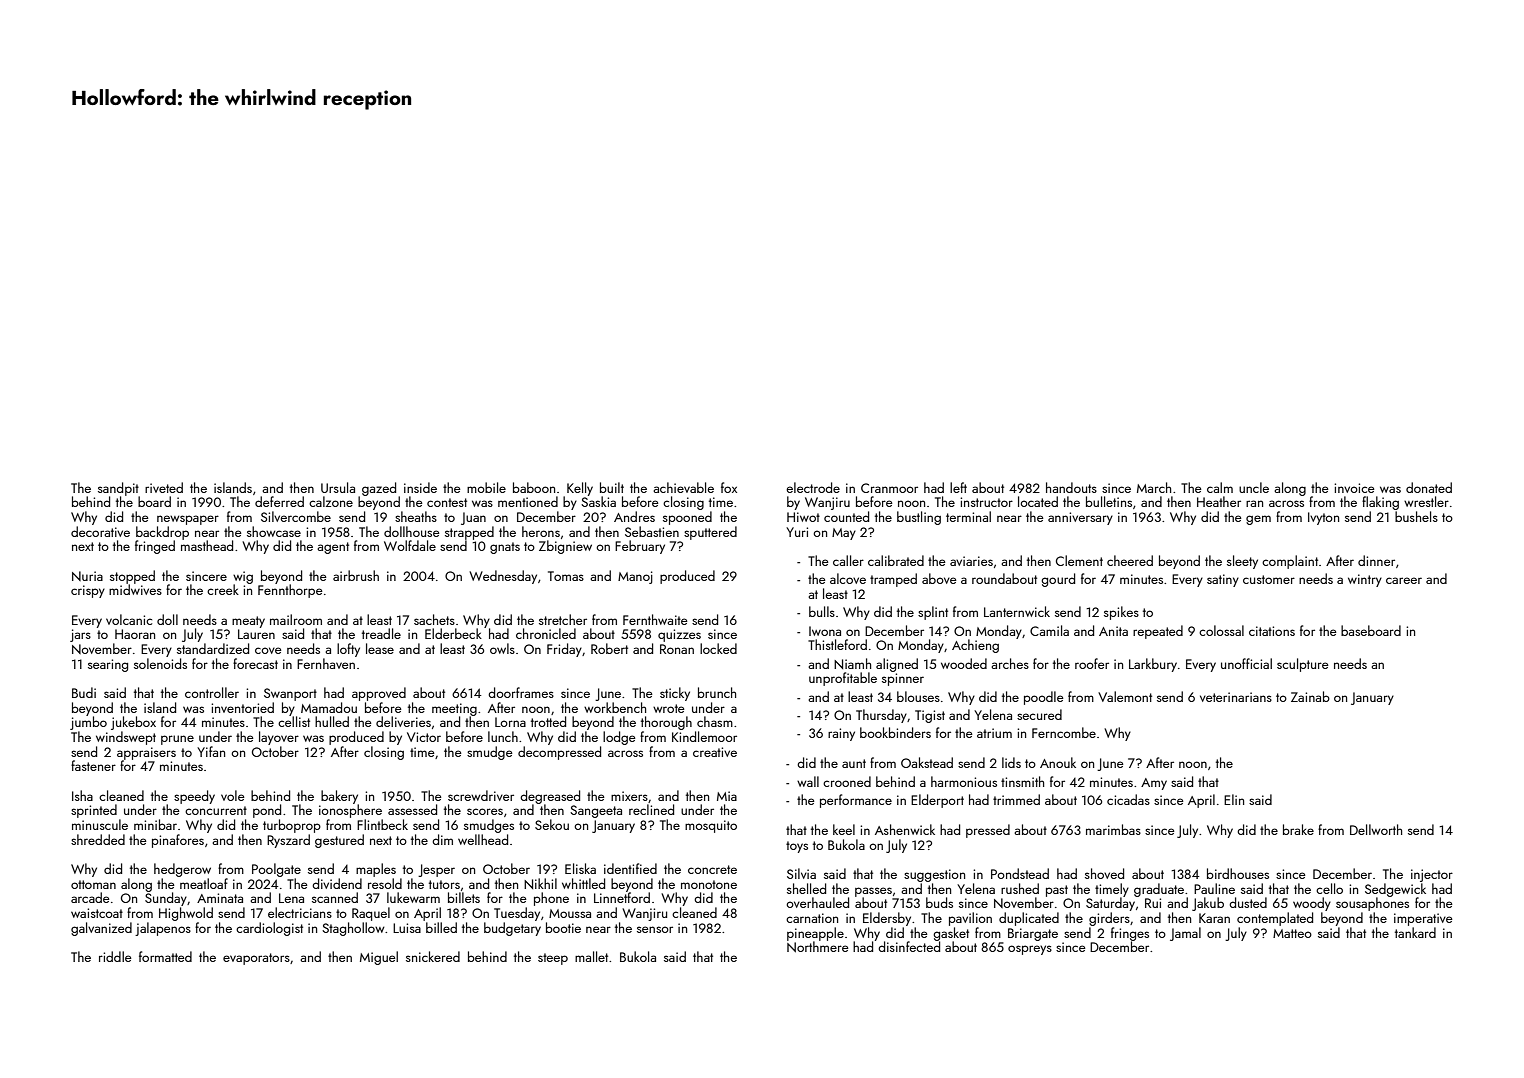  Describe the element at coordinates (1092, 663) in the page. I see `roofer` at that location.
